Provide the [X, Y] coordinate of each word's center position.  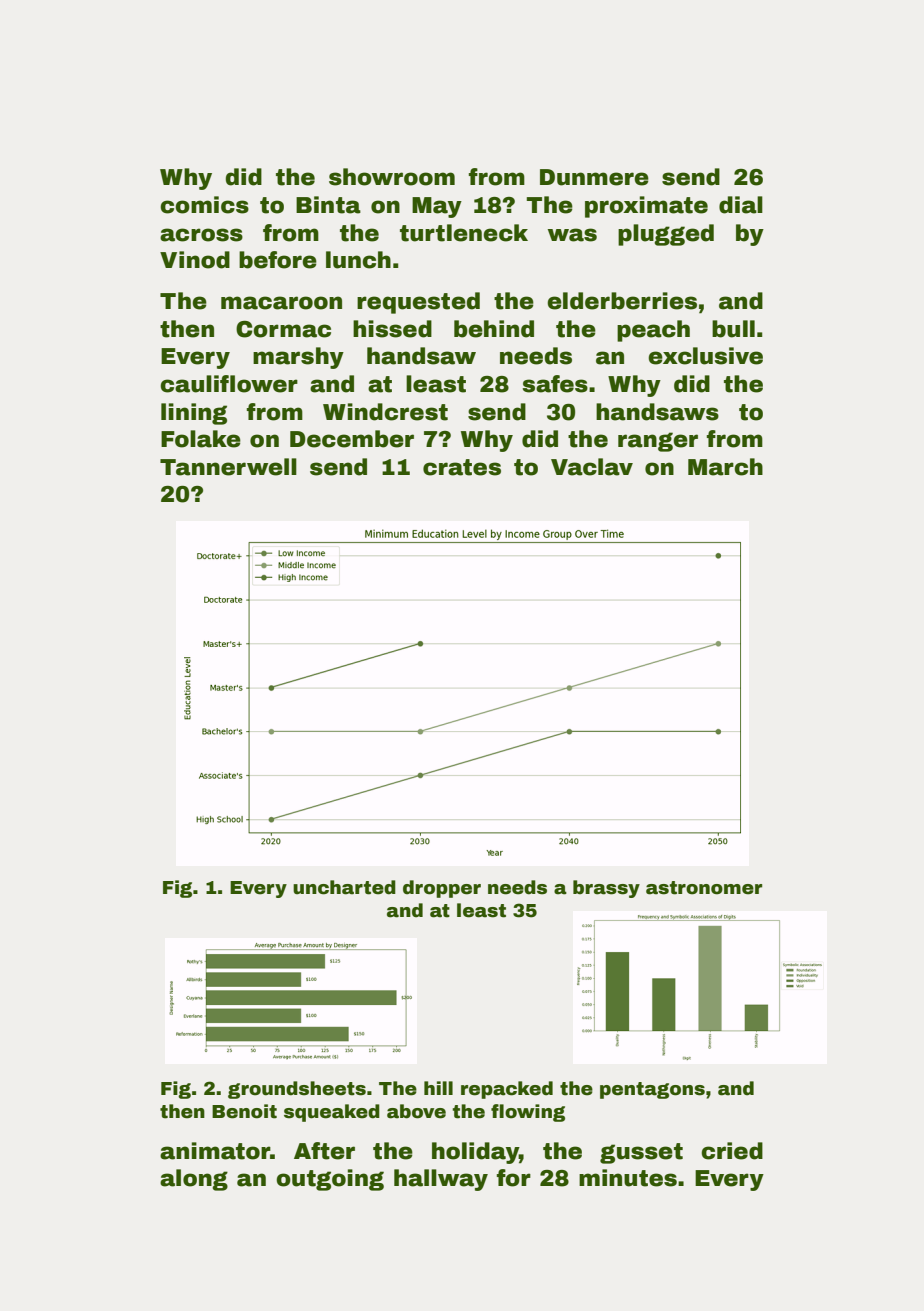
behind [494, 329]
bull [733, 329]
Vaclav [592, 467]
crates [462, 467]
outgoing [330, 1180]
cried [732, 1151]
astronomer [704, 888]
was [572, 235]
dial [741, 205]
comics [204, 205]
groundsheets [297, 1090]
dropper [442, 889]
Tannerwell [228, 467]
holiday [475, 1153]
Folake [201, 439]
